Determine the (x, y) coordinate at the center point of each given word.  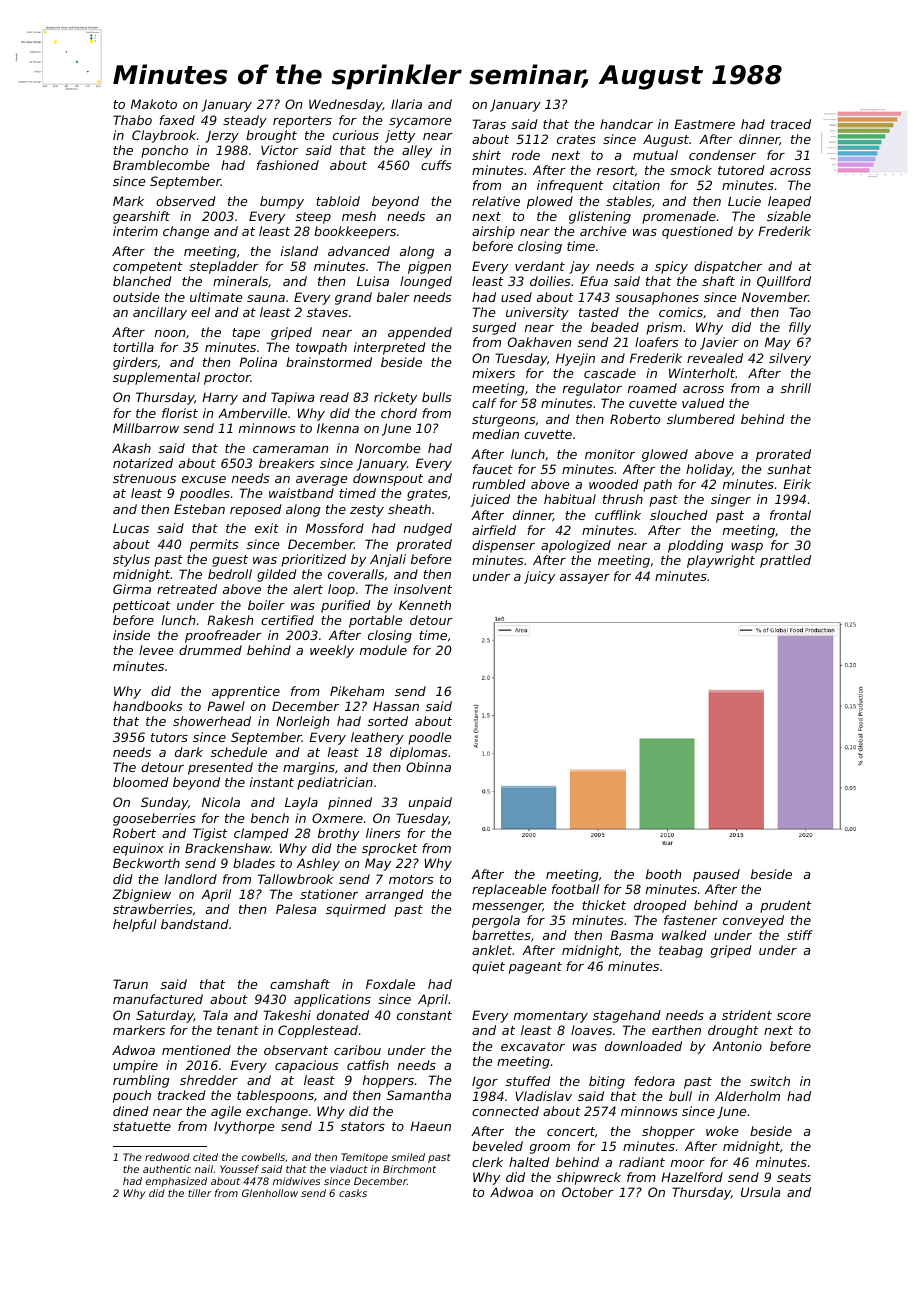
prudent (786, 906)
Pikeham (357, 691)
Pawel (226, 706)
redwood (167, 1157)
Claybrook (164, 136)
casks (353, 1193)
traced (791, 124)
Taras (489, 124)
